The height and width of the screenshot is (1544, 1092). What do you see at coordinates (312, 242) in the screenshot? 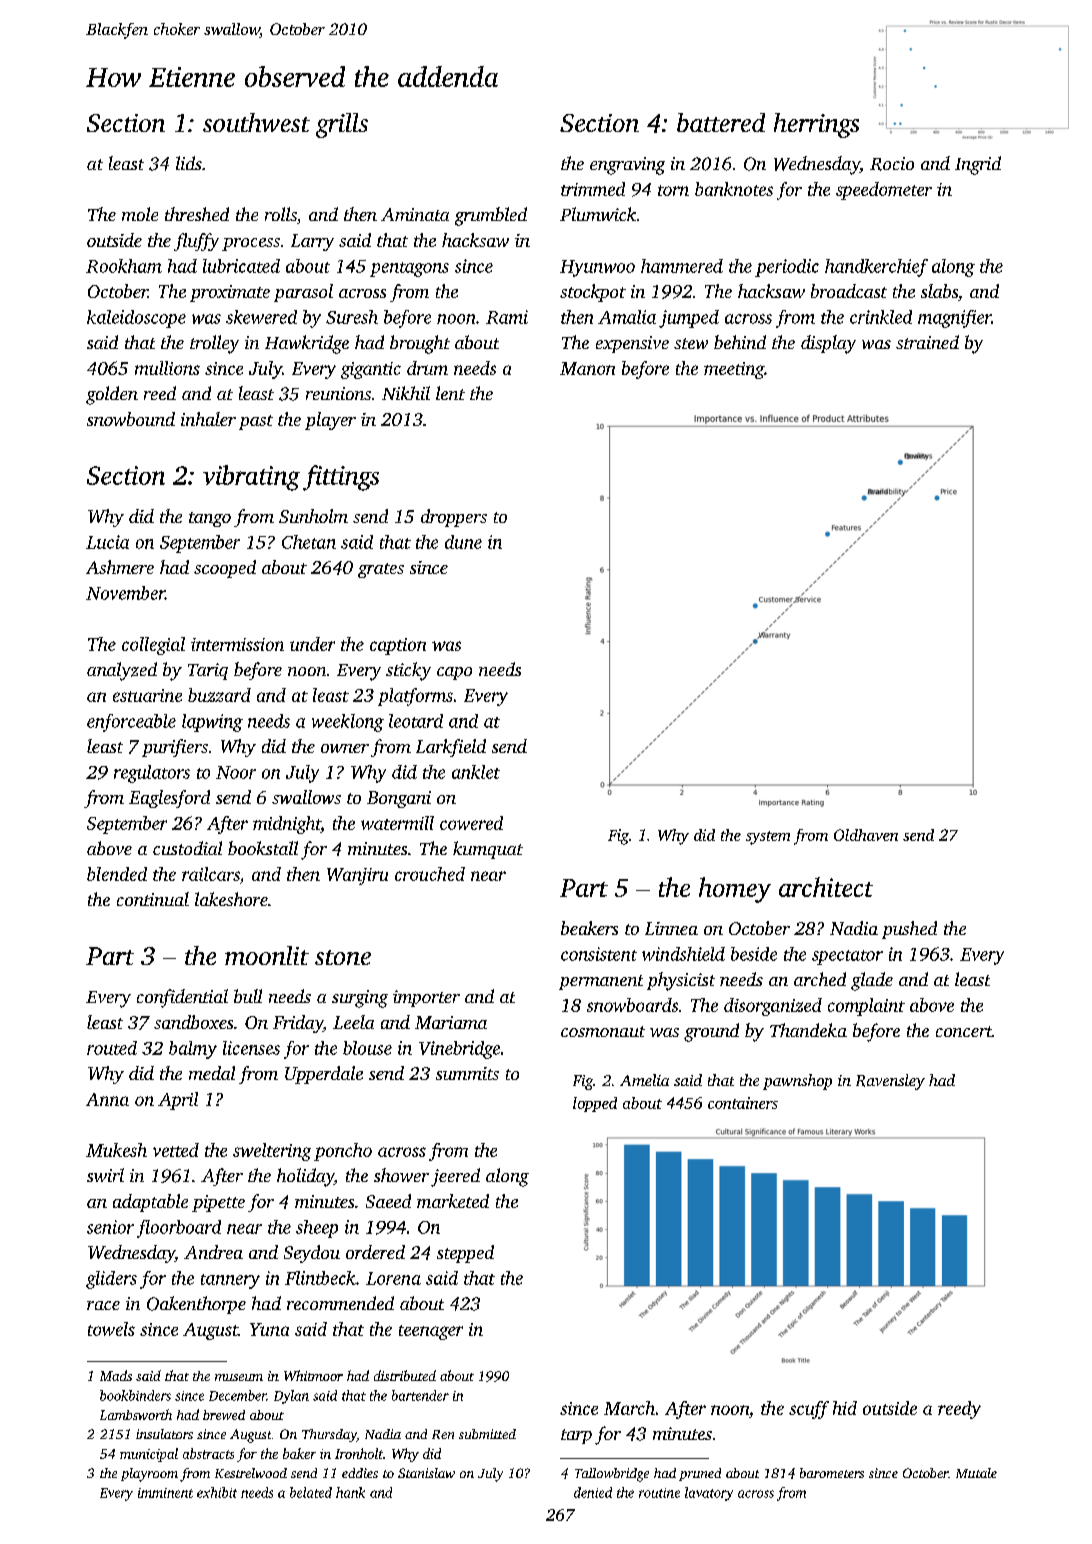
I see `Larry` at bounding box center [312, 242].
